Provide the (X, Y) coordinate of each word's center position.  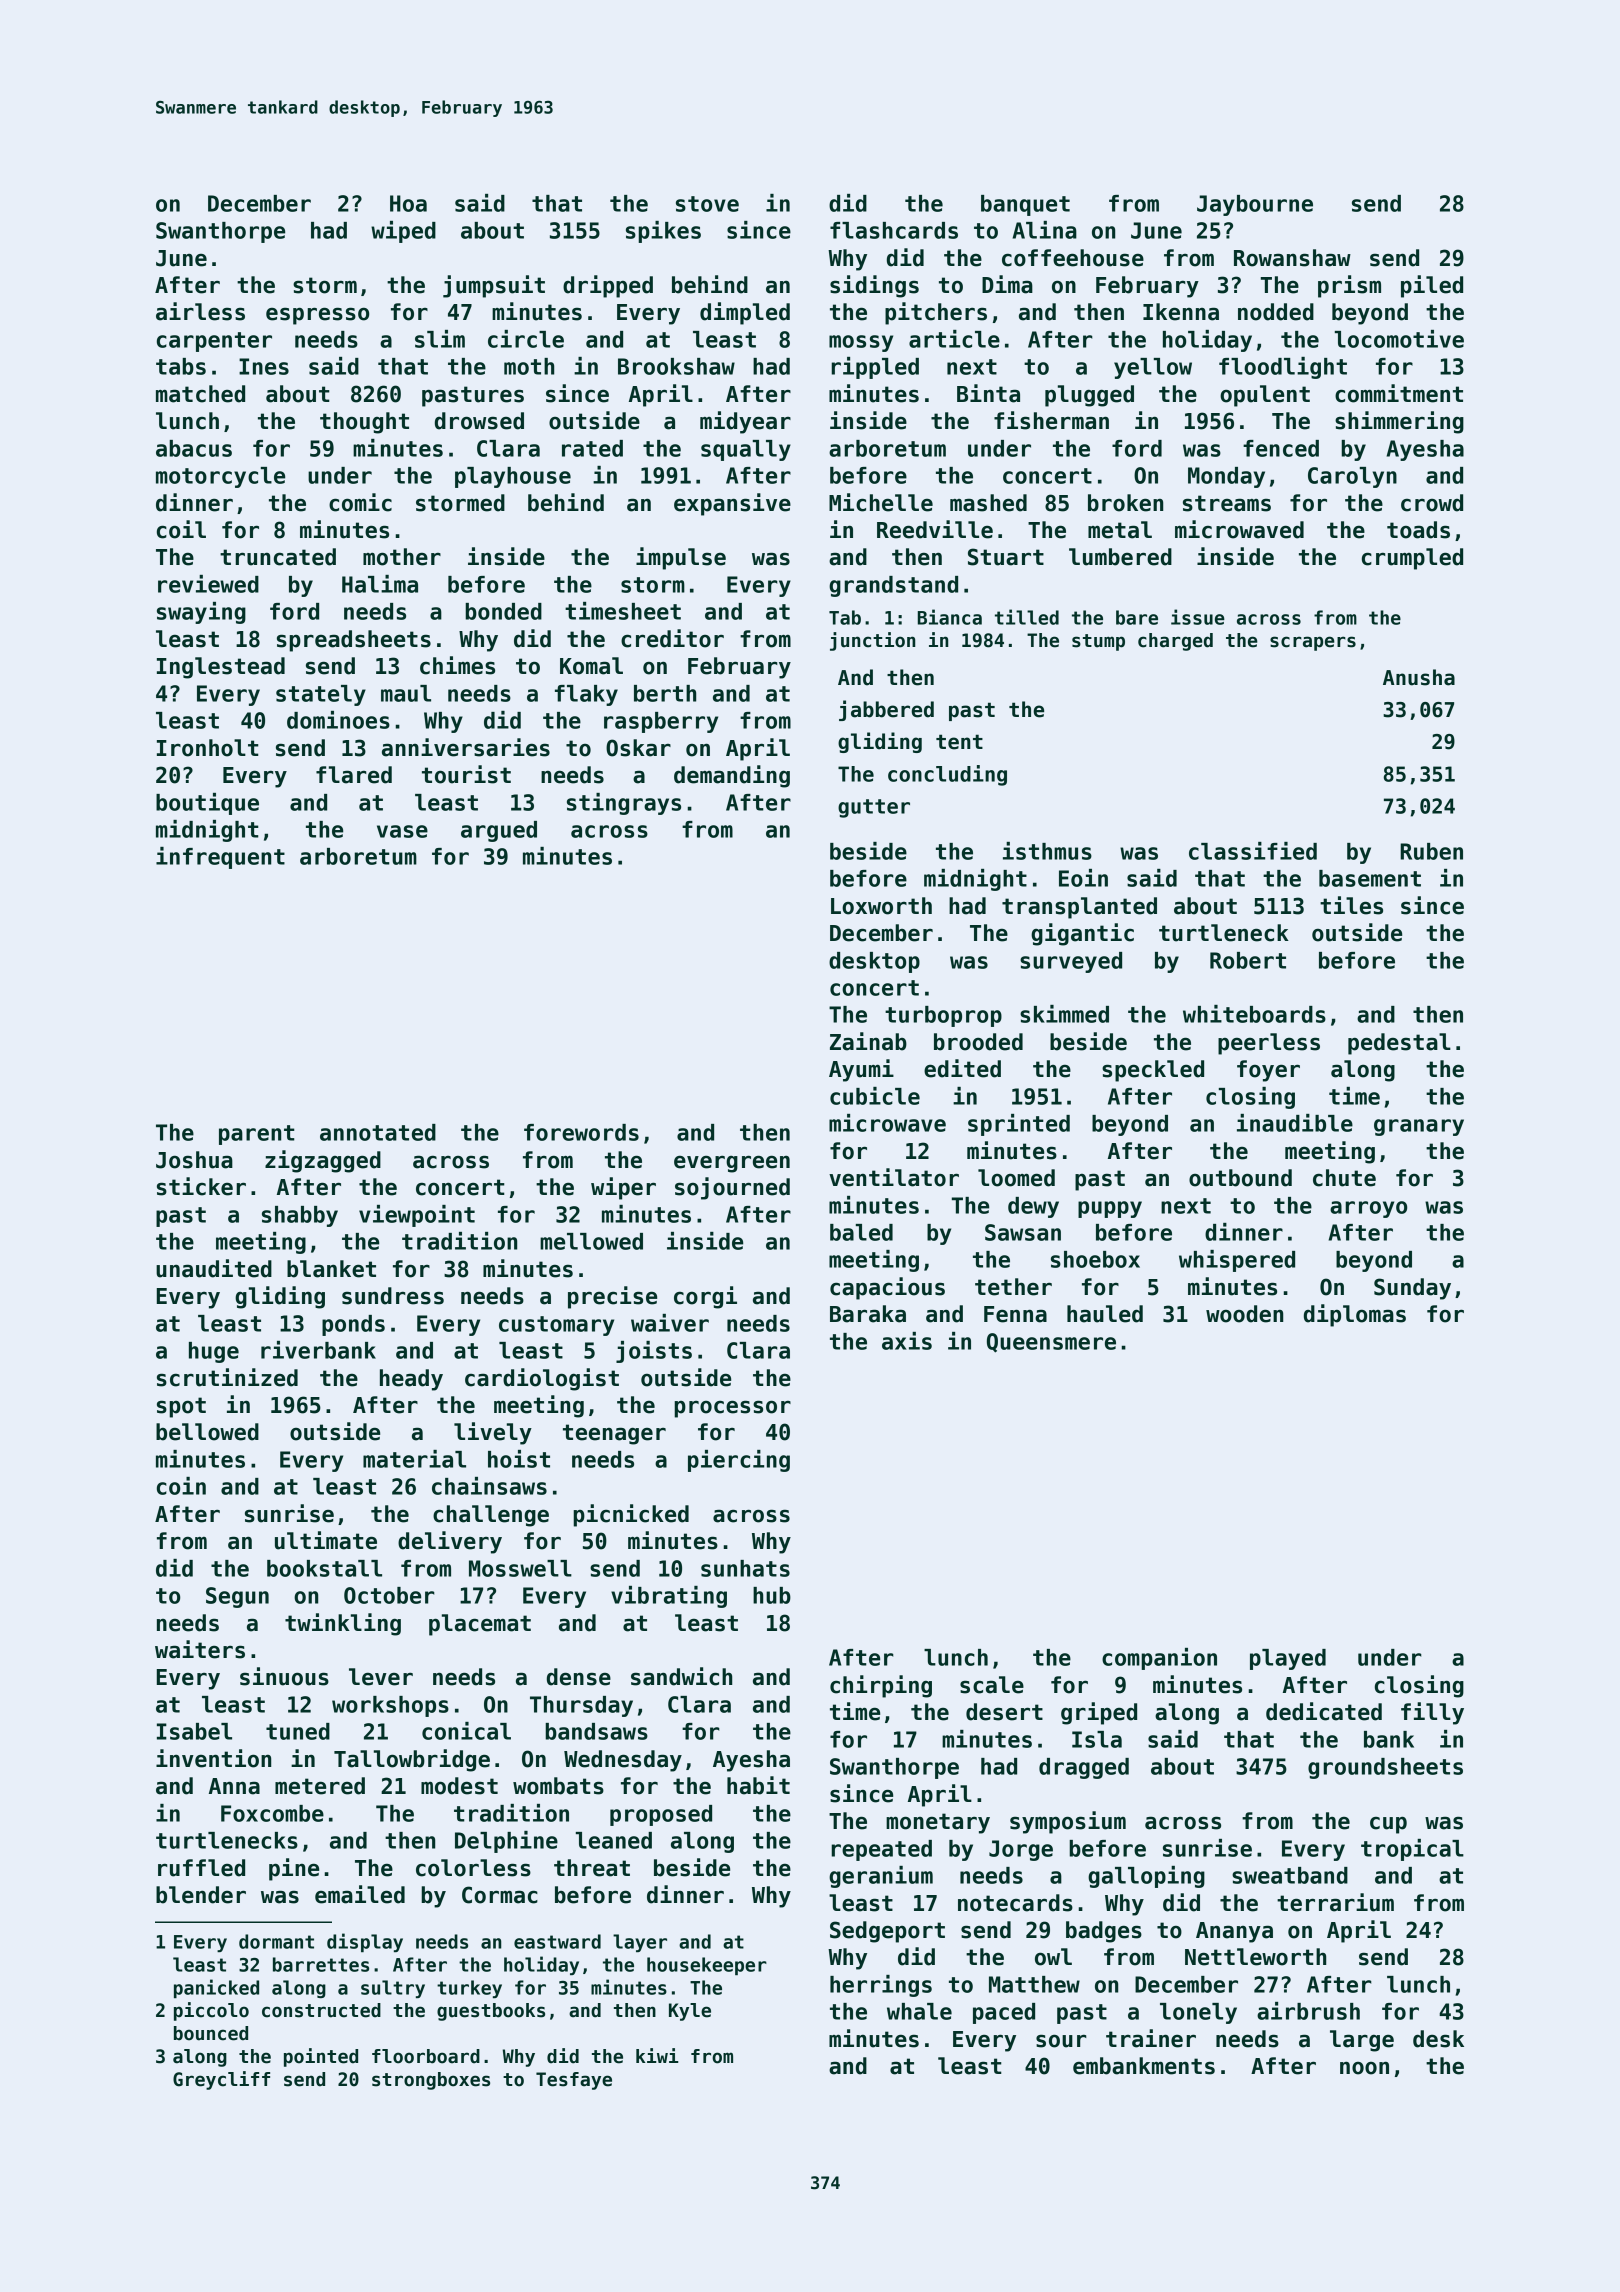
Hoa (408, 203)
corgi (705, 1297)
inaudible (1295, 1123)
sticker (201, 1186)
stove (707, 204)
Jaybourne (1255, 205)
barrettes (321, 1964)
